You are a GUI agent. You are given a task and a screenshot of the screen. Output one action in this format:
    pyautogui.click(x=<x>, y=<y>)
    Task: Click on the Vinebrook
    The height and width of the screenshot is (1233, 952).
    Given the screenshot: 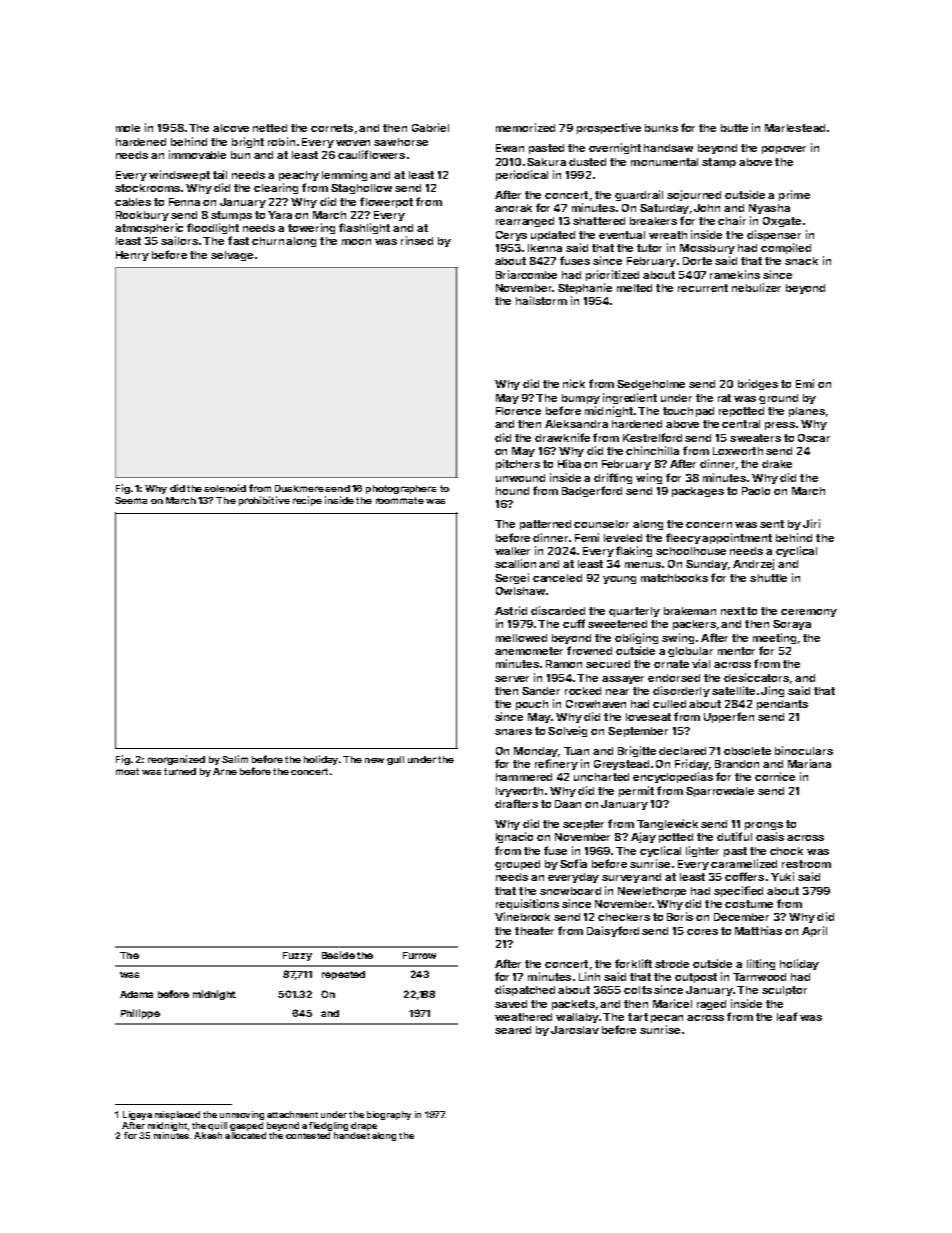 What is the action you would take?
    pyautogui.click(x=522, y=916)
